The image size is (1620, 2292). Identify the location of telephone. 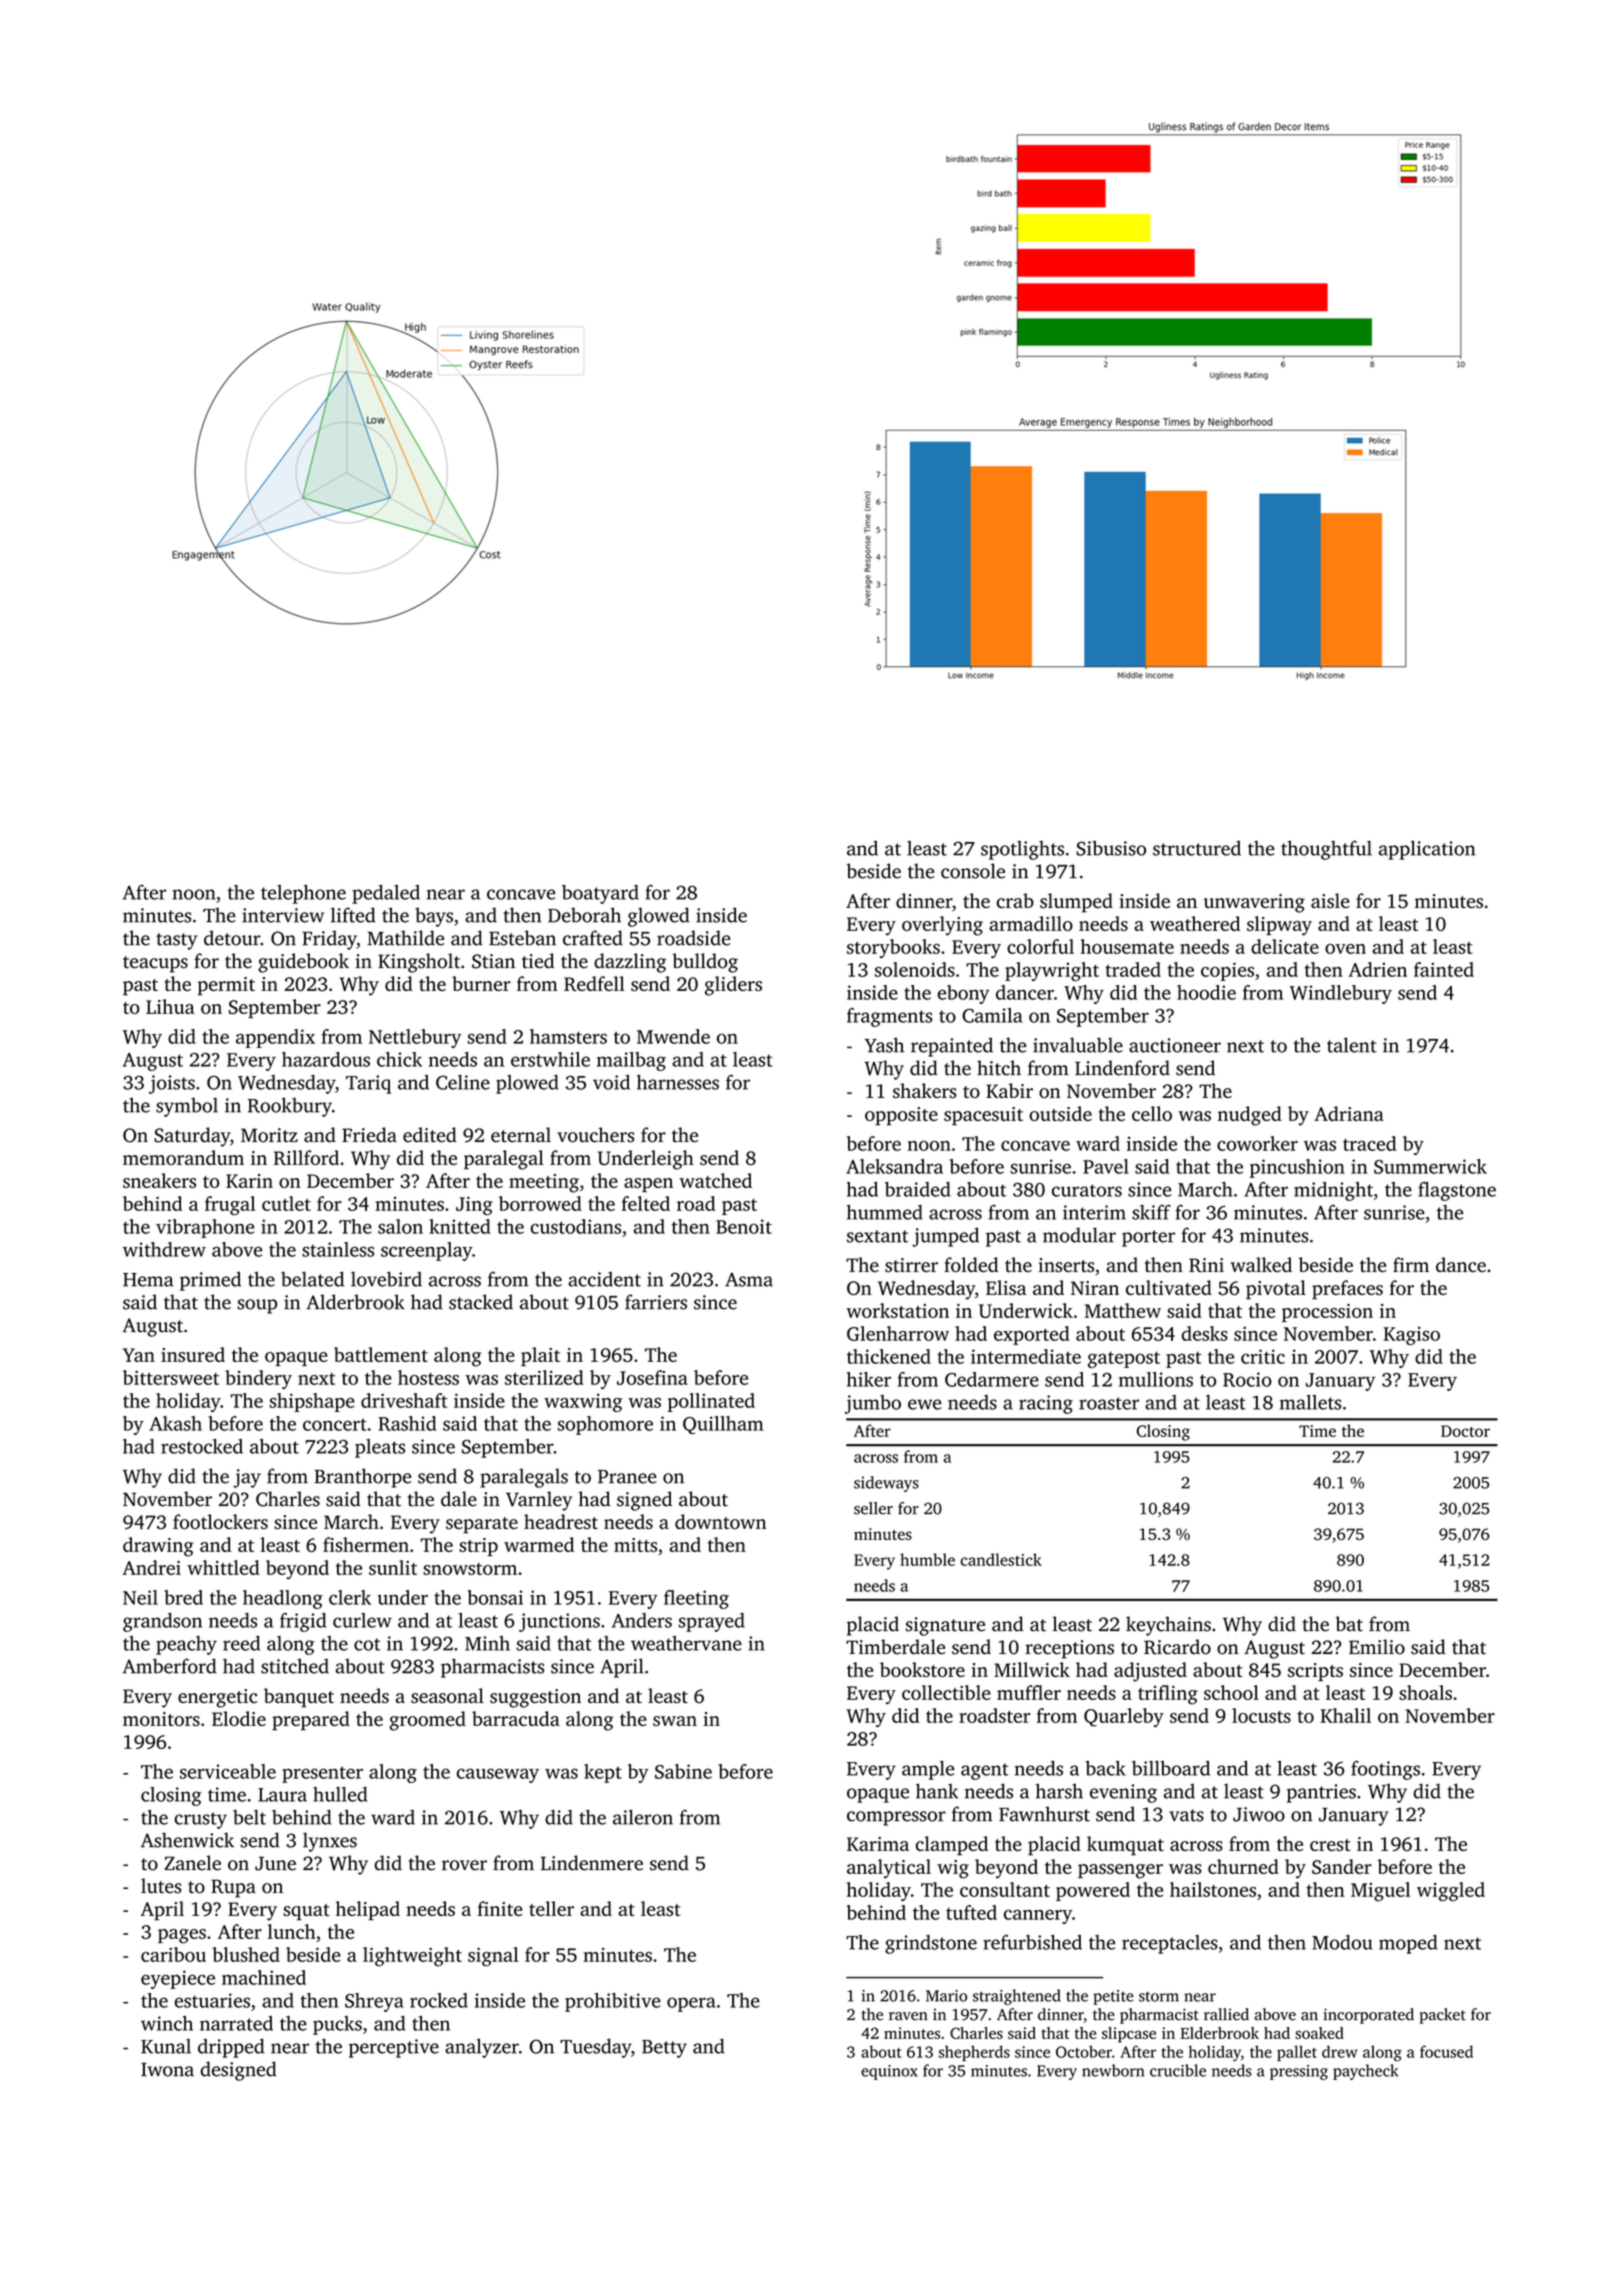
(303, 894).
